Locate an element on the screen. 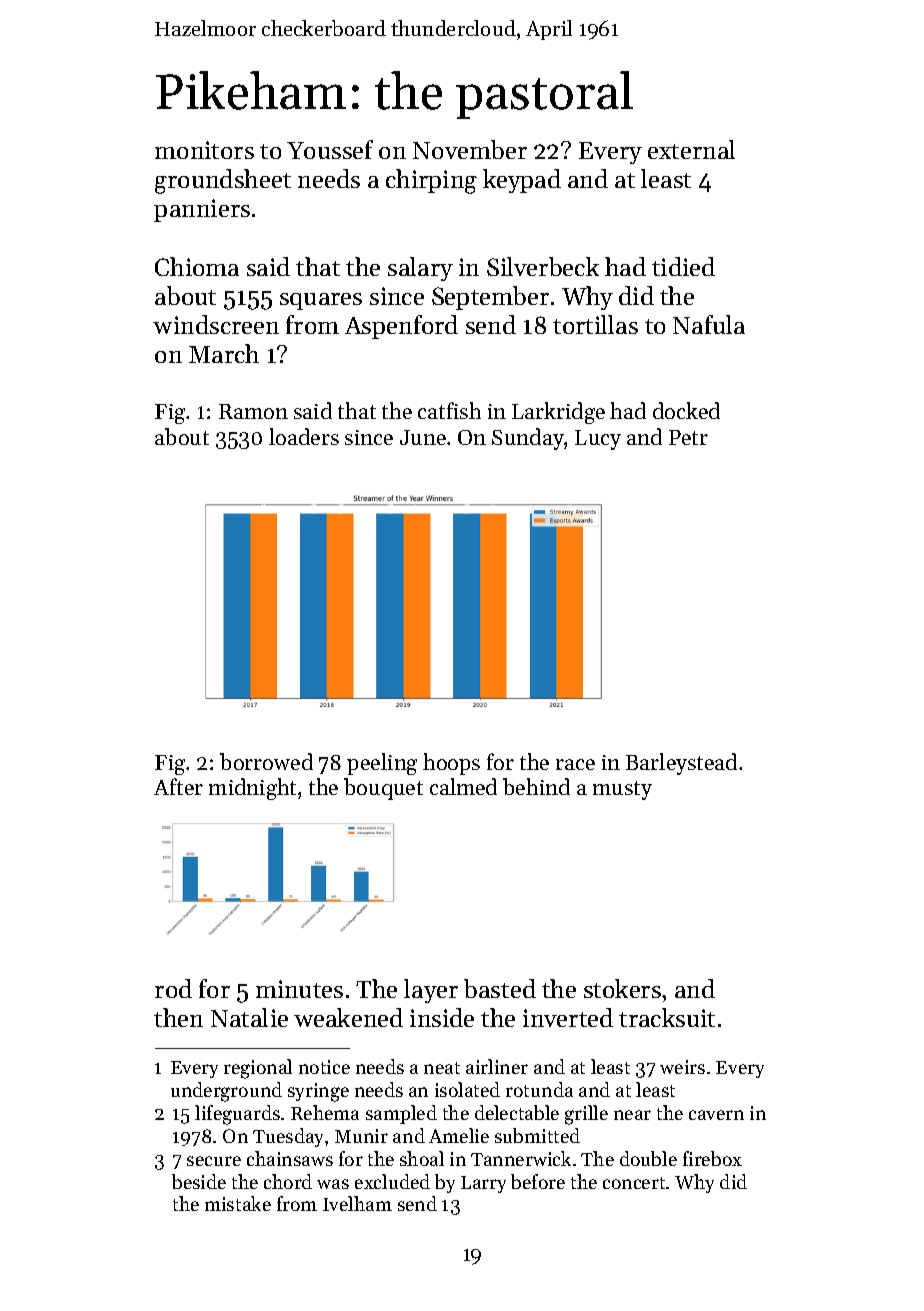 The width and height of the screenshot is (924, 1311). Petr is located at coordinates (688, 437).
